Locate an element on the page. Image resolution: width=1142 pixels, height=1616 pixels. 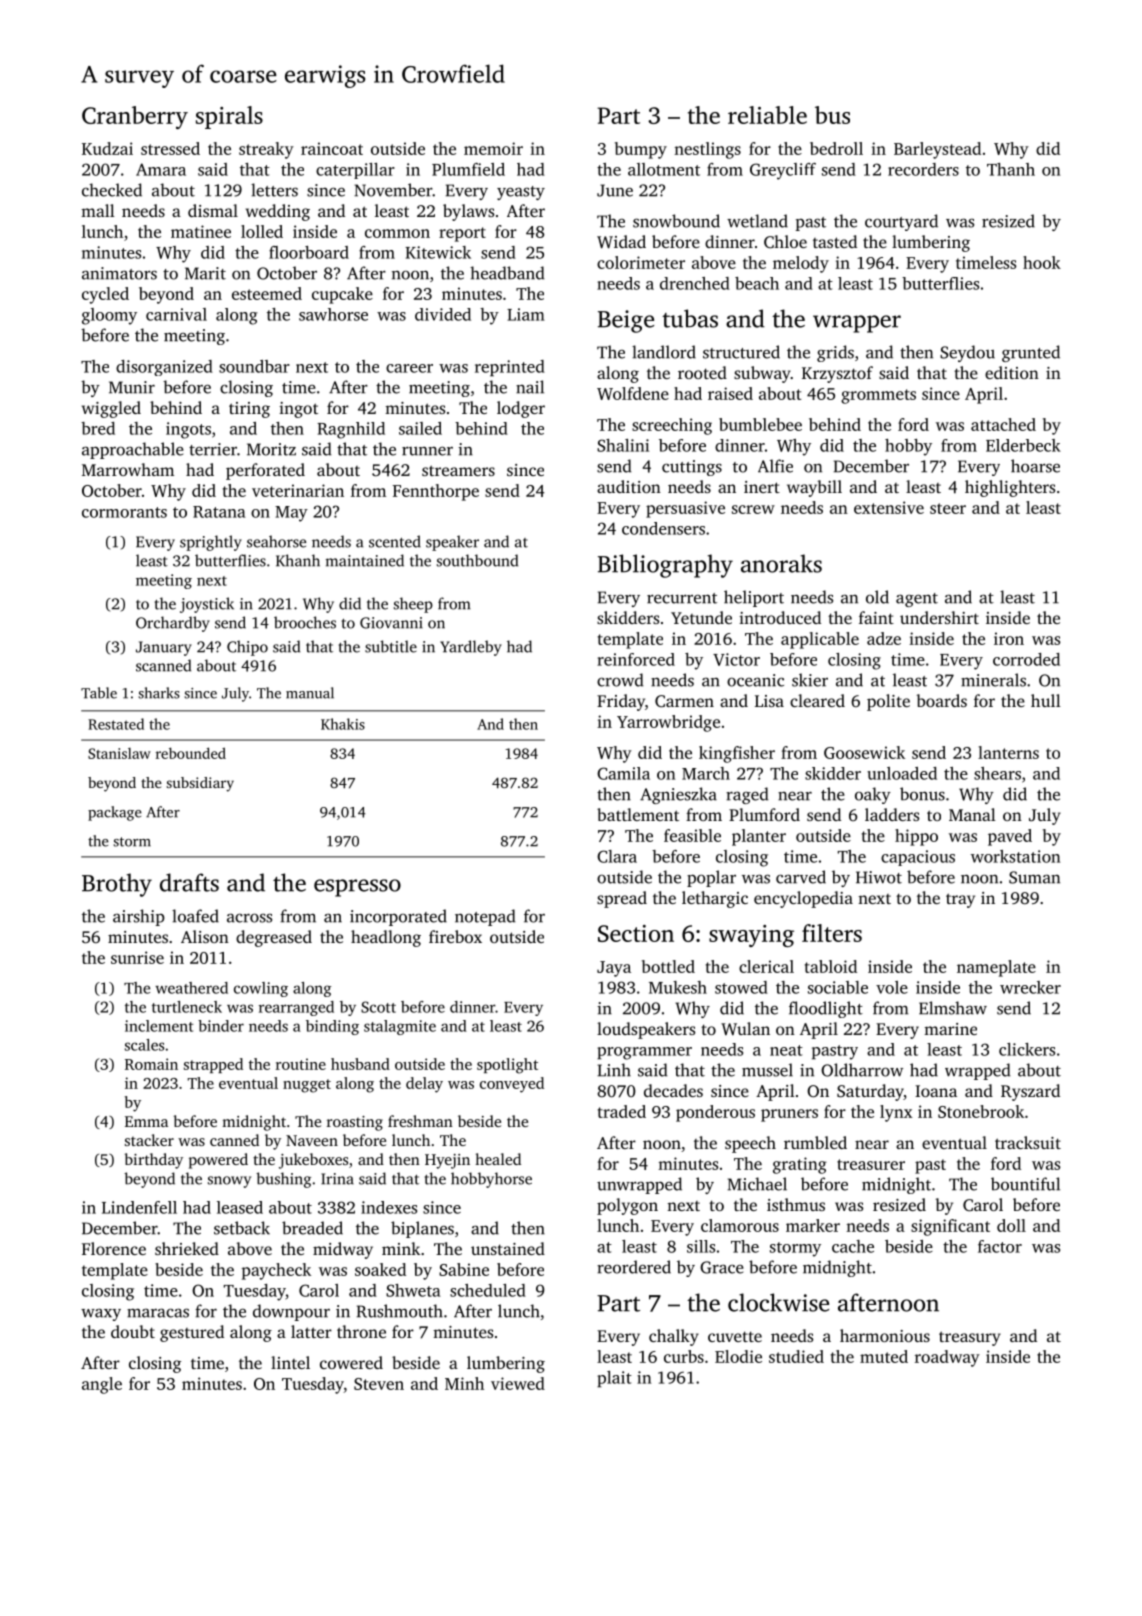
Romain is located at coordinates (151, 1064).
